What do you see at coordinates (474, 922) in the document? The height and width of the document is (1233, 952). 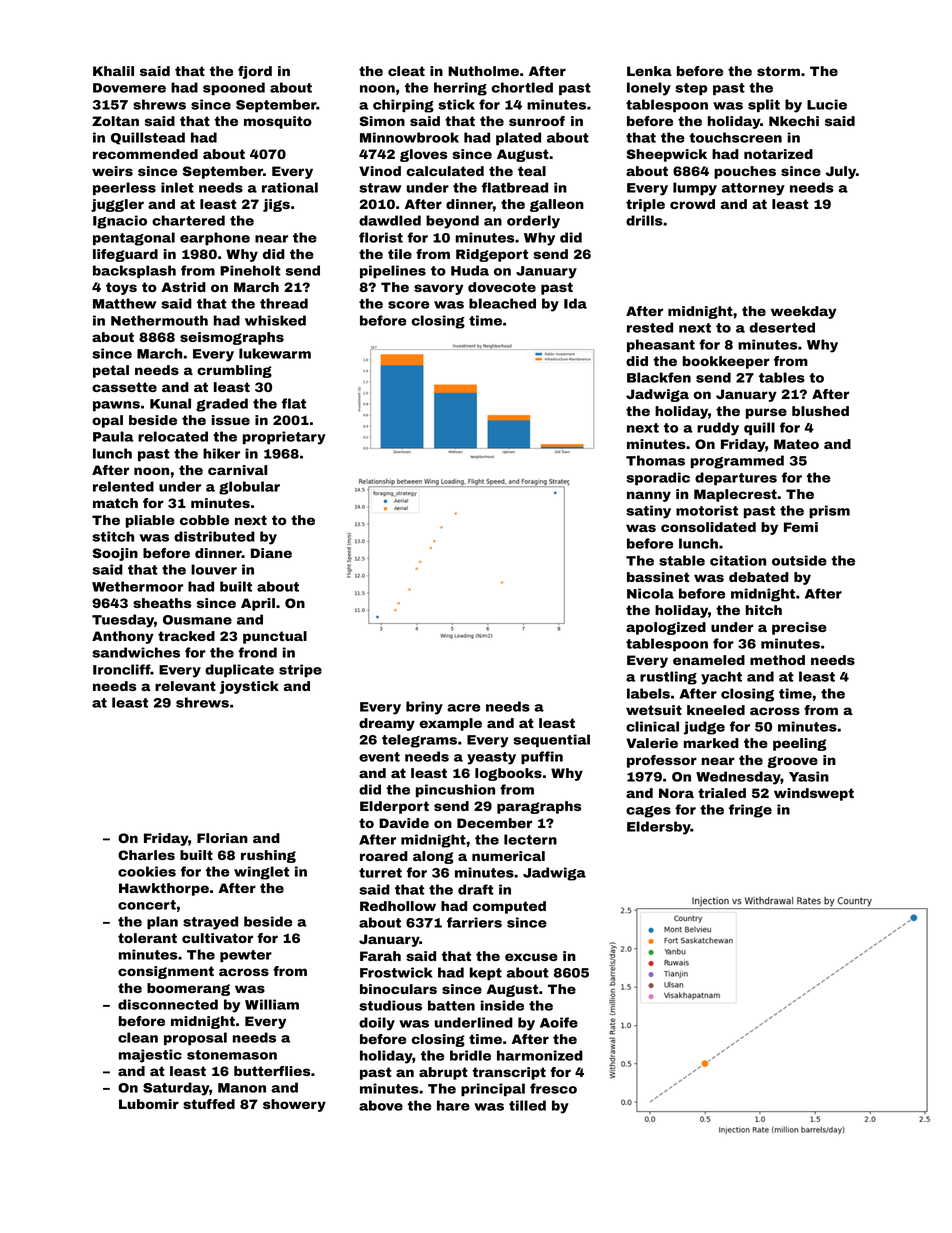 I see `farriers` at bounding box center [474, 922].
